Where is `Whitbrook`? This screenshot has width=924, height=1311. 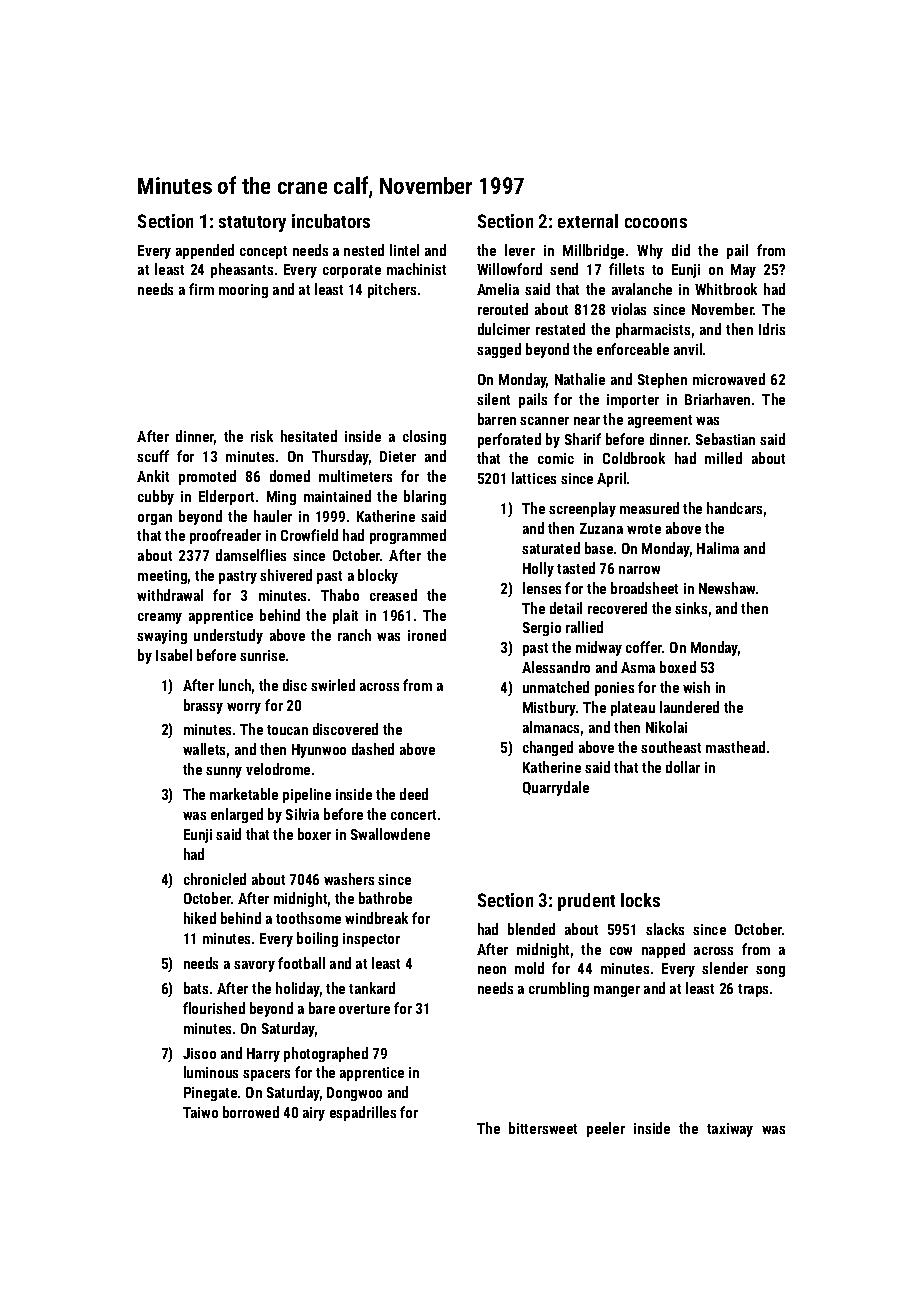 Whitbrook is located at coordinates (726, 289).
